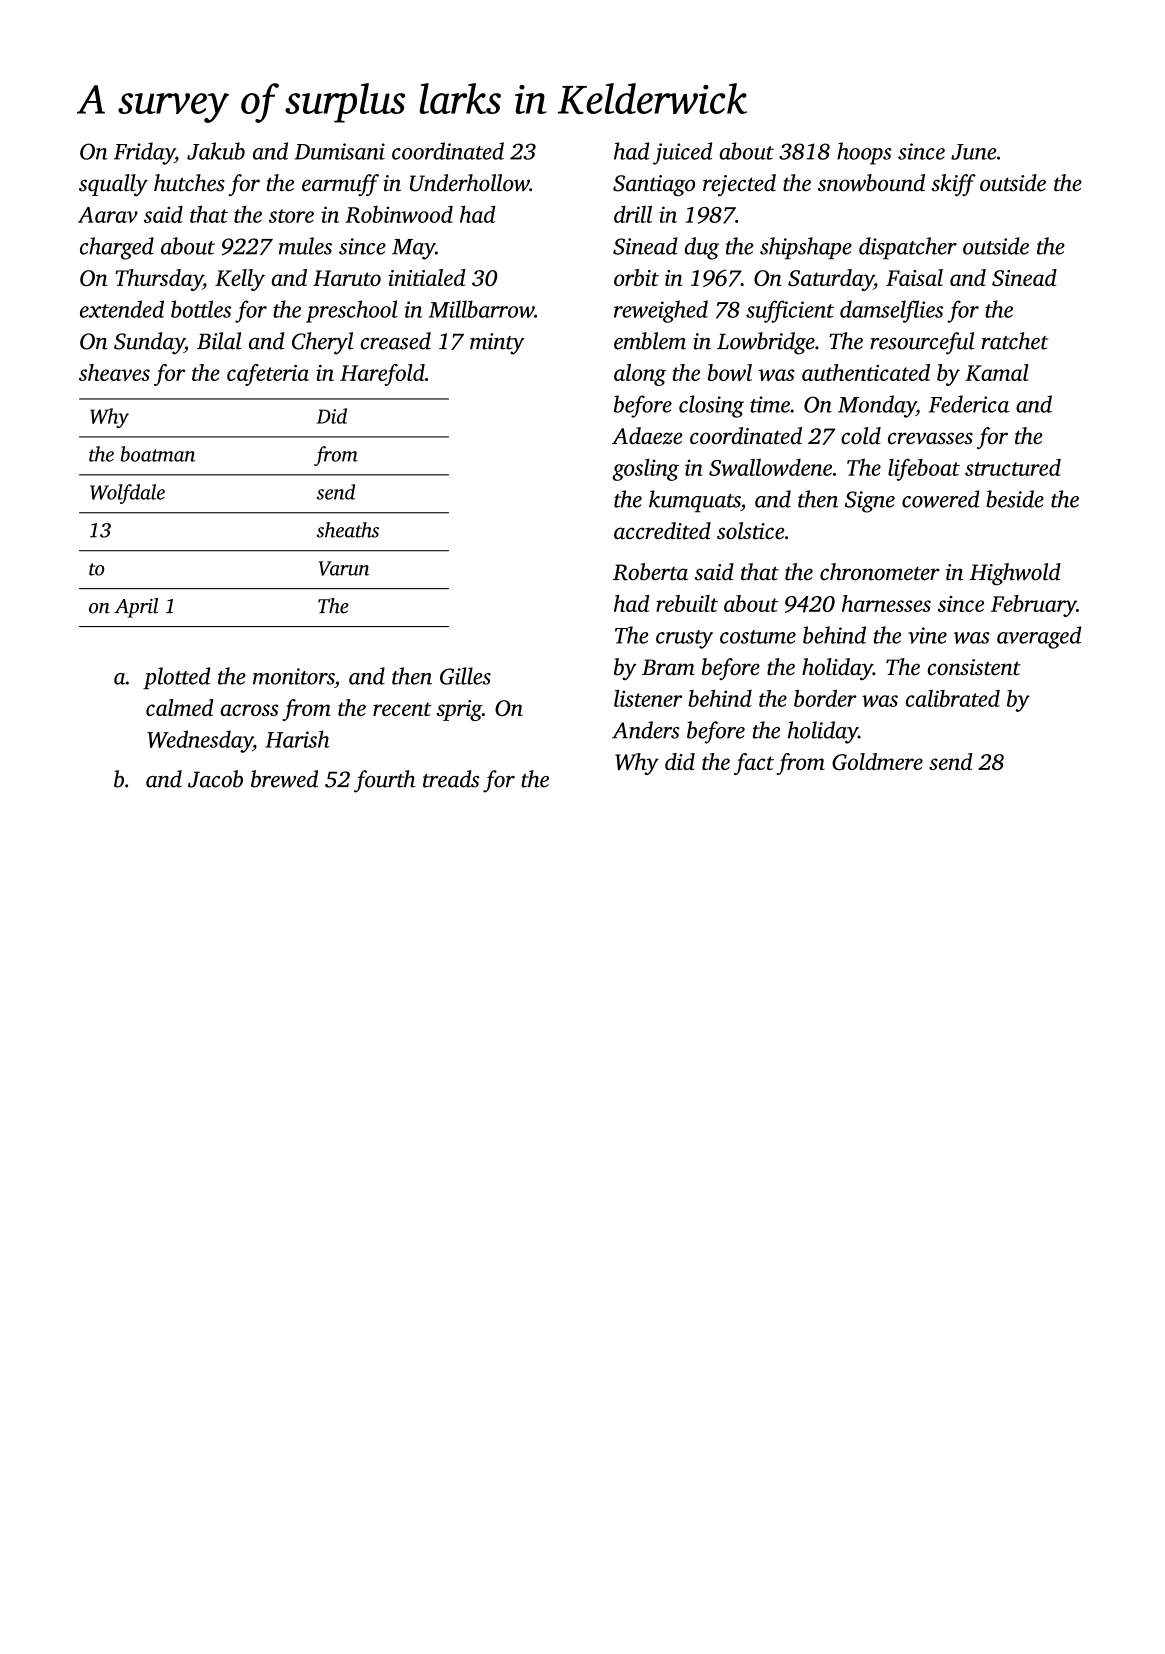  I want to click on Jacob, so click(215, 779).
